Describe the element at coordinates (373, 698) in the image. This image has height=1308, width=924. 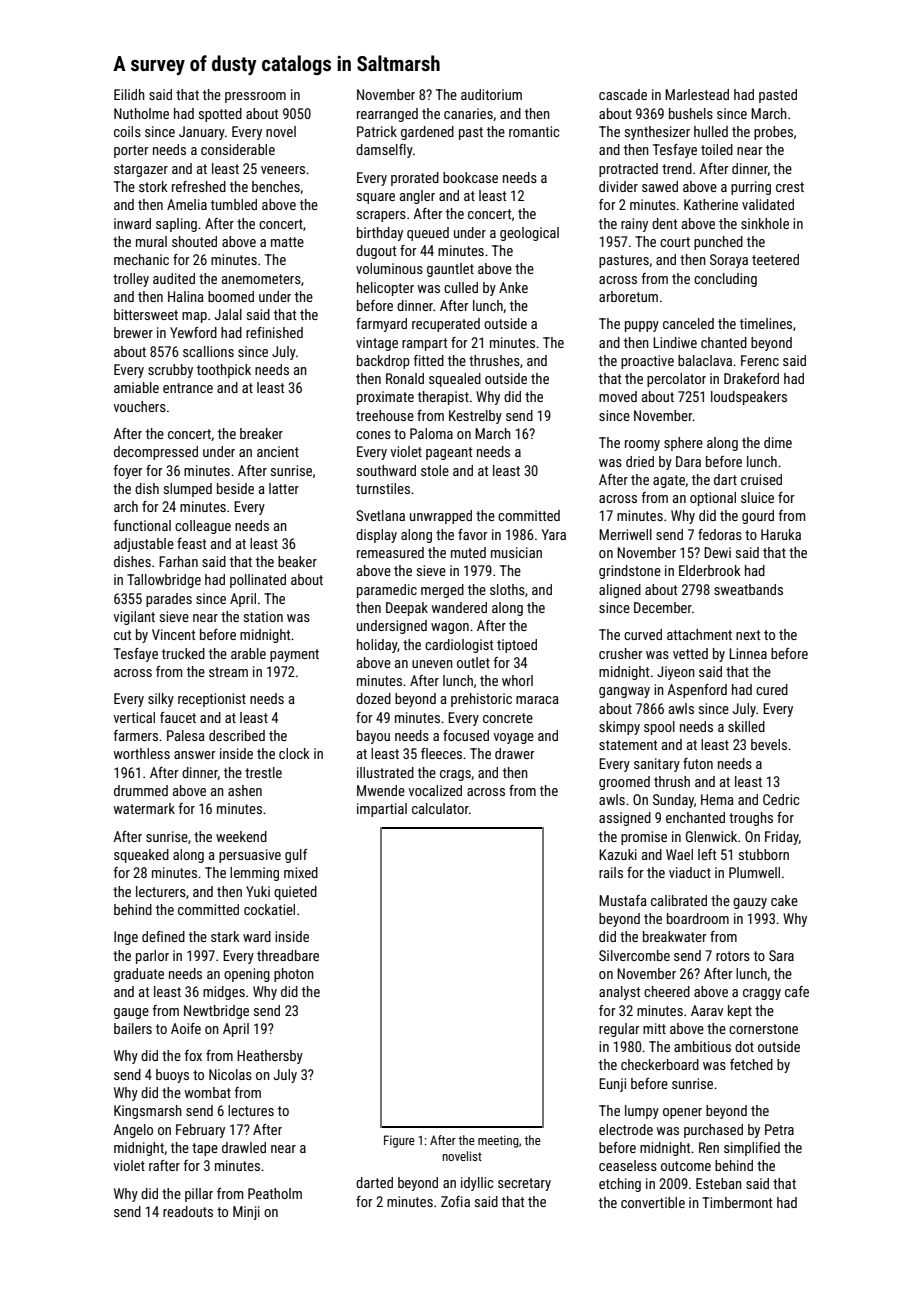
I see `dozed` at that location.
